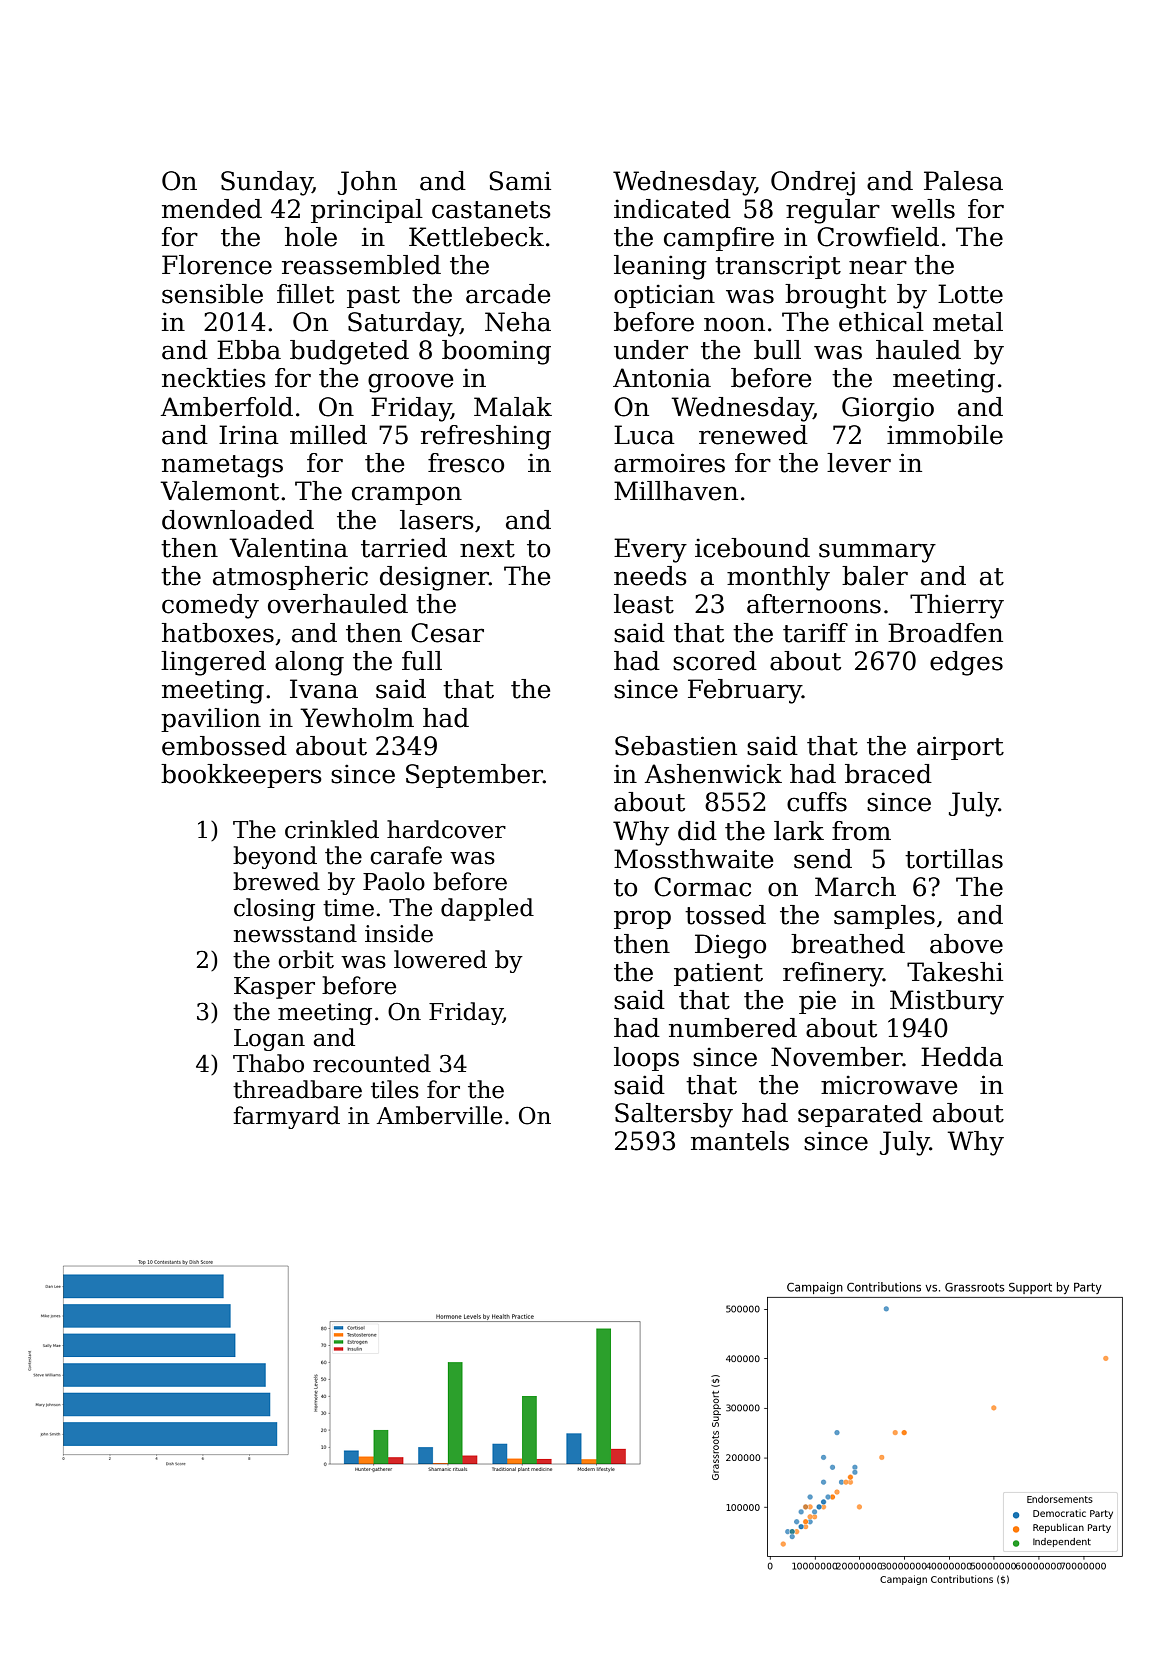  I want to click on farmyard, so click(286, 1117).
